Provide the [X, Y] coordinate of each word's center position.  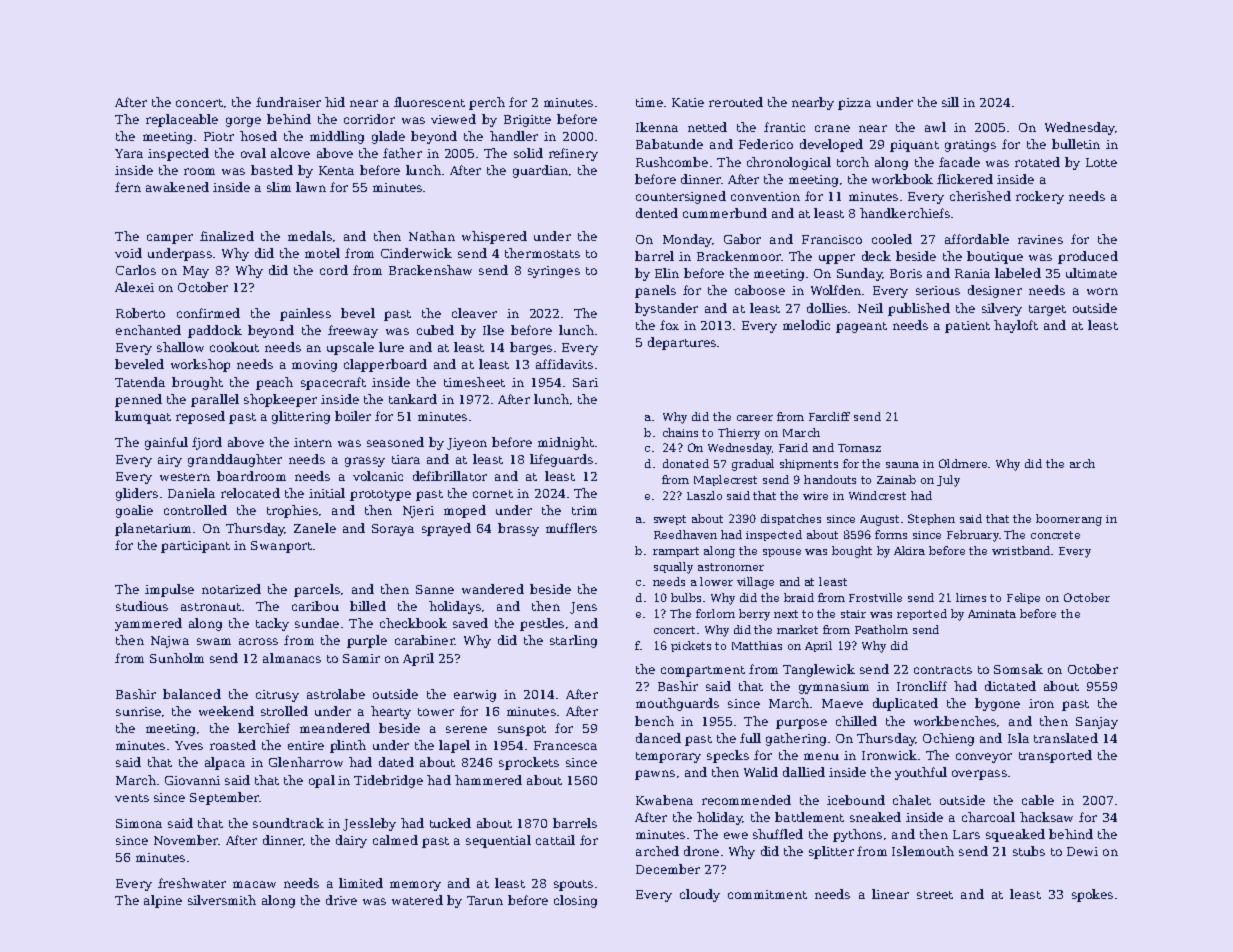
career [755, 418]
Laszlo [704, 495]
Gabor [742, 239]
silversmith [222, 900]
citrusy [277, 696]
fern [128, 187]
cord [334, 270]
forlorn [715, 613]
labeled [1018, 273]
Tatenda [140, 382]
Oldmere [964, 463]
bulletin [1076, 144]
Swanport [281, 547]
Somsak [1018, 669]
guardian [540, 171]
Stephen [931, 519]
